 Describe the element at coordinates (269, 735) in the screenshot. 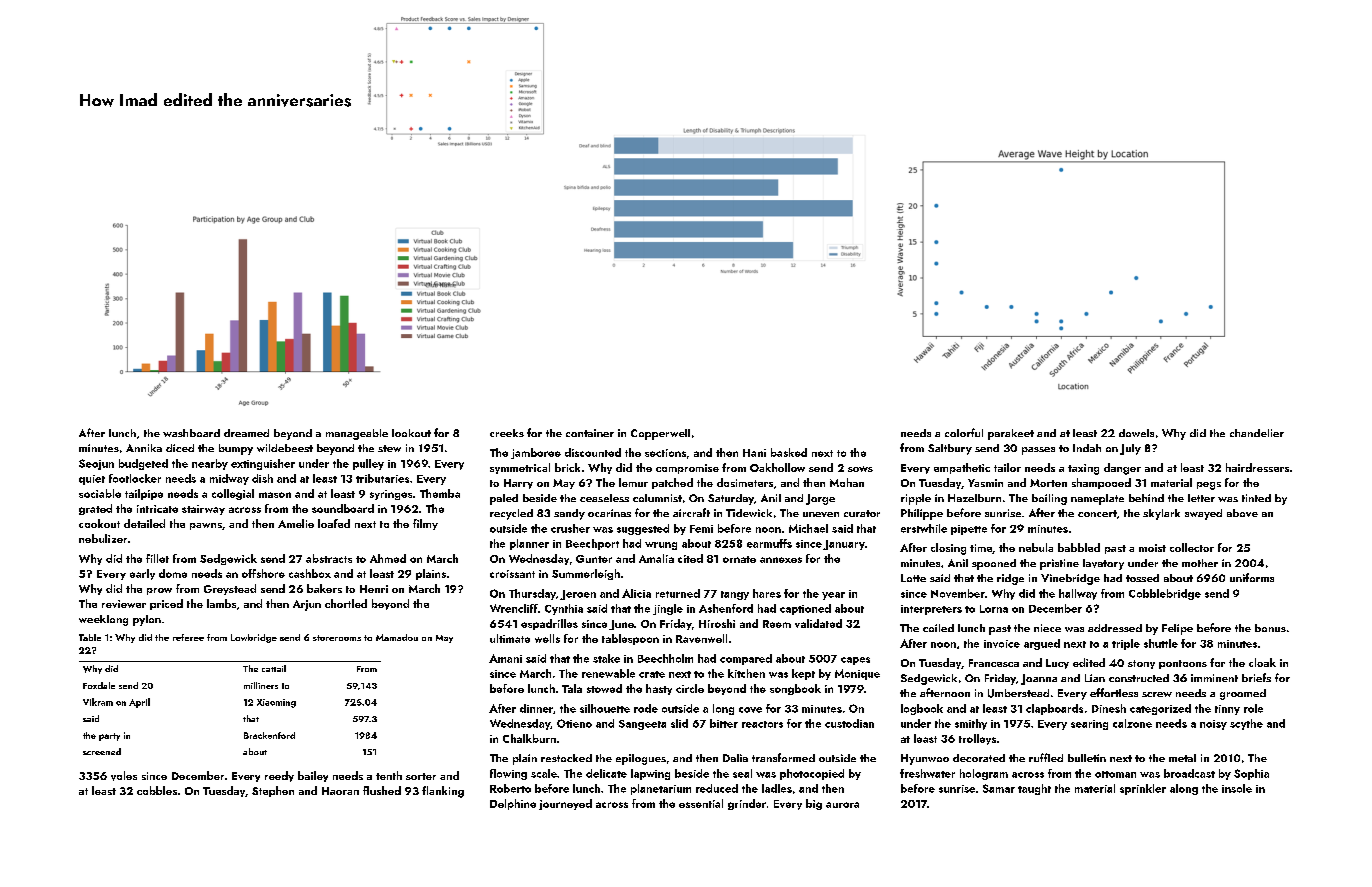

I see `Brackenford` at that location.
